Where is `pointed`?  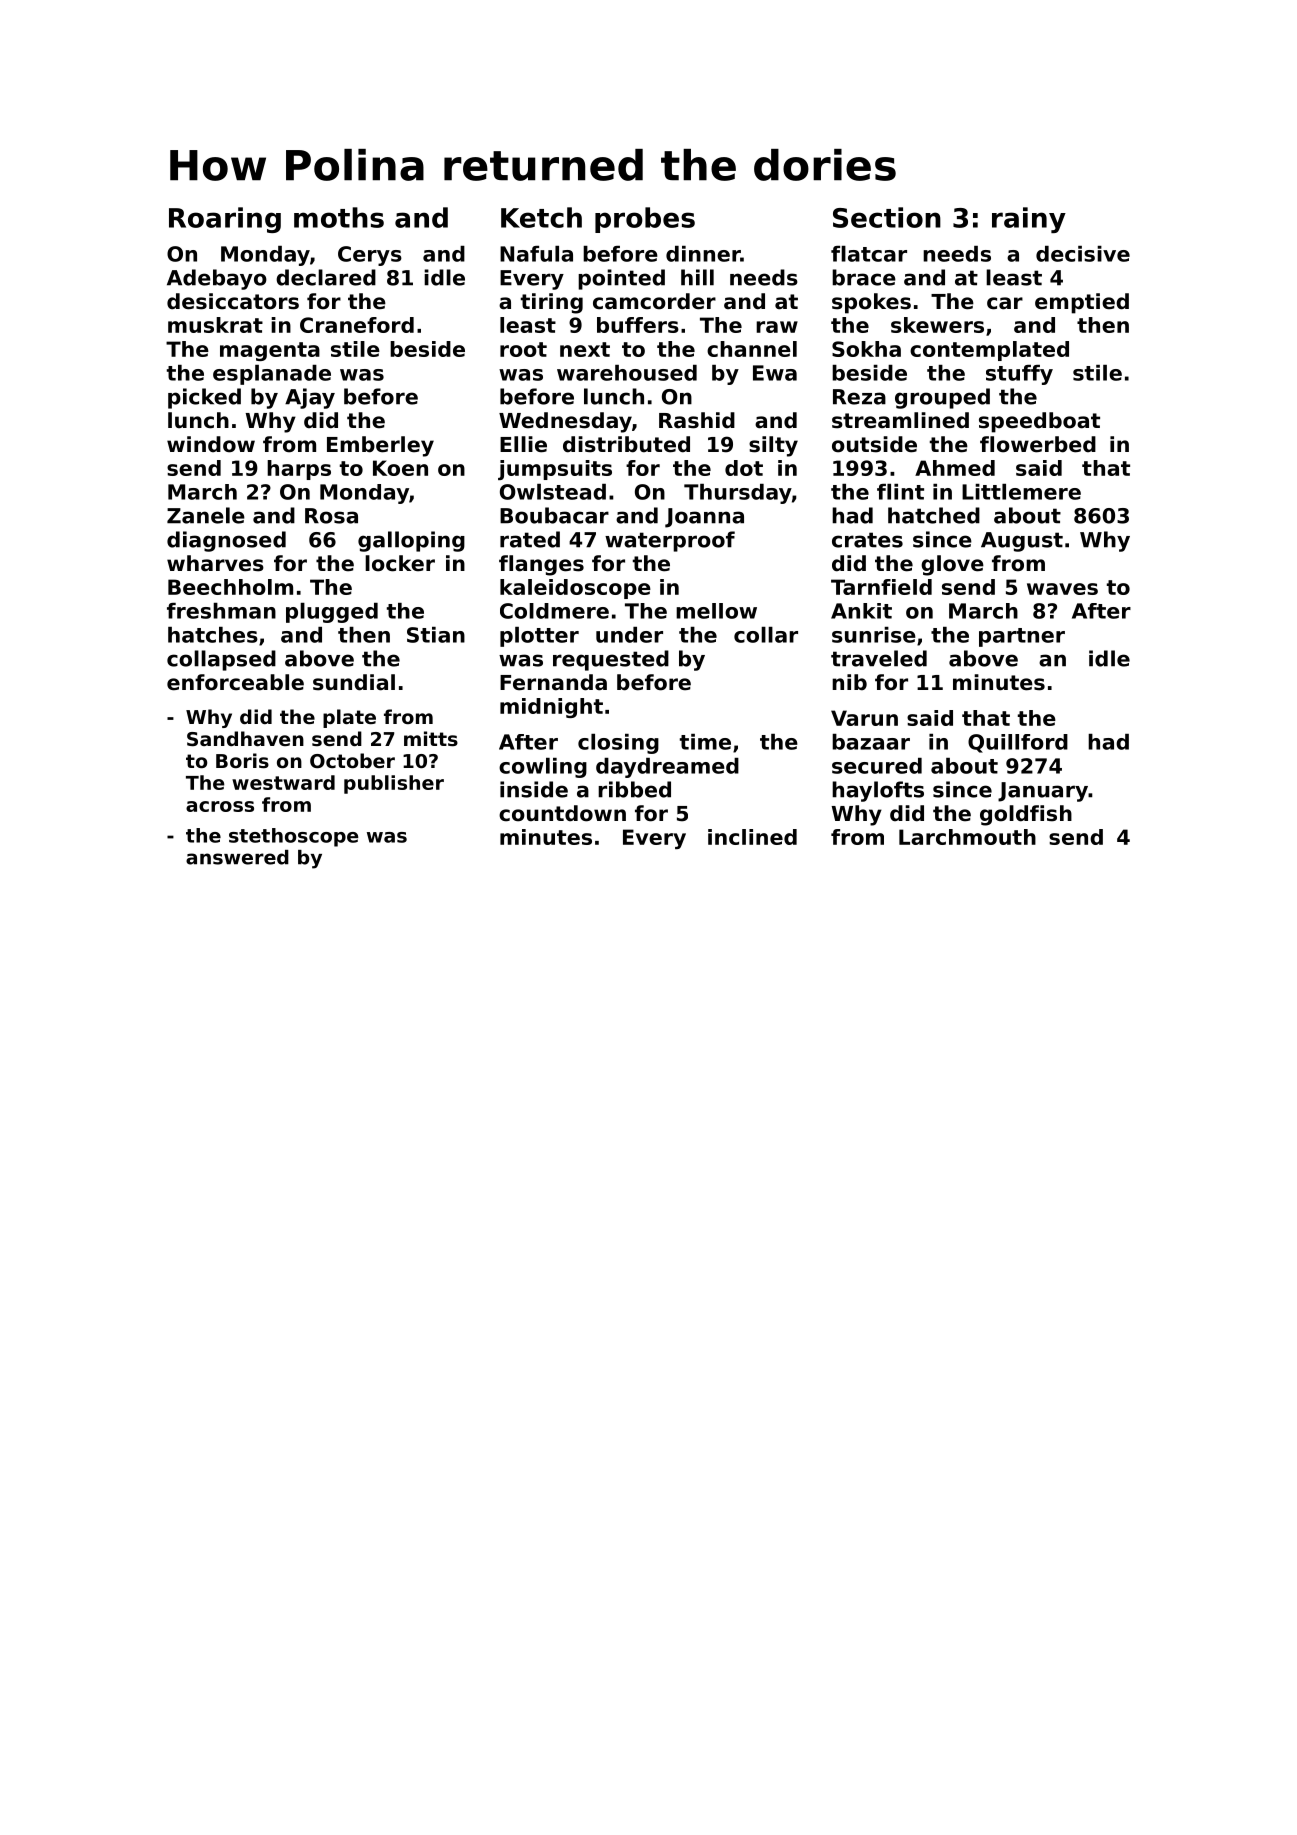
pointed is located at coordinates (621, 279).
